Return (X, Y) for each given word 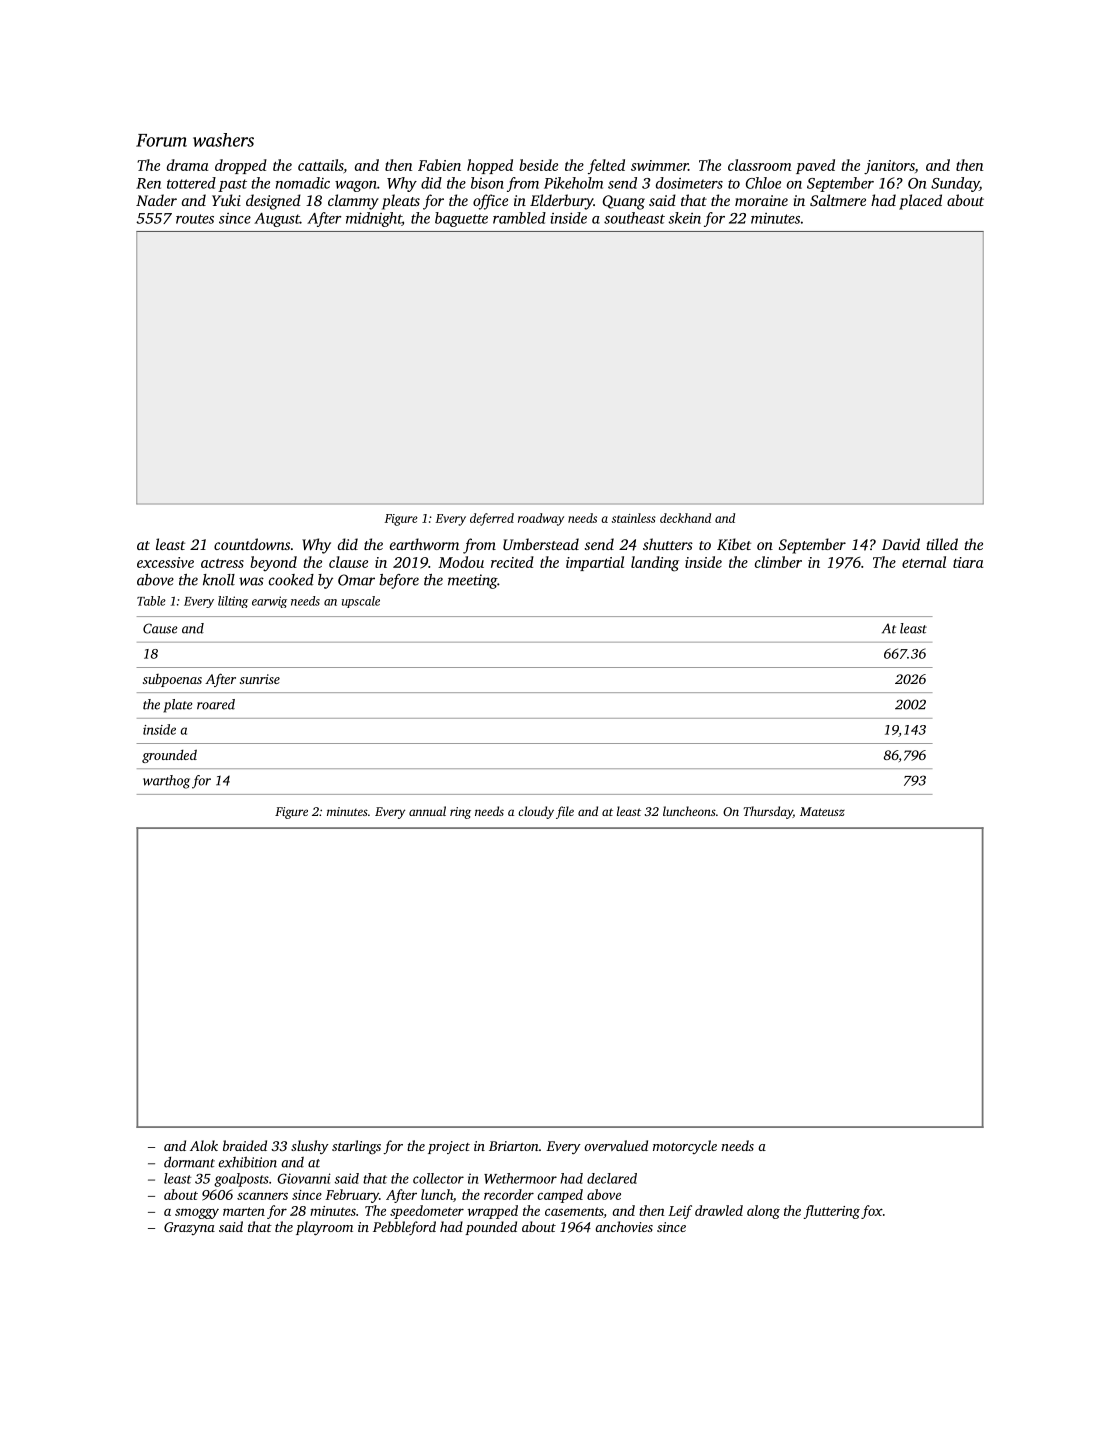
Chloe (763, 183)
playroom (324, 1228)
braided (245, 1145)
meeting (472, 581)
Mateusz (822, 811)
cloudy (536, 812)
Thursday (768, 812)
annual (427, 811)
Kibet (734, 544)
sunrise (260, 679)
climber (778, 562)
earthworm (424, 544)
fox (872, 1212)
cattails (320, 165)
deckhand (685, 518)
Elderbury (561, 202)
